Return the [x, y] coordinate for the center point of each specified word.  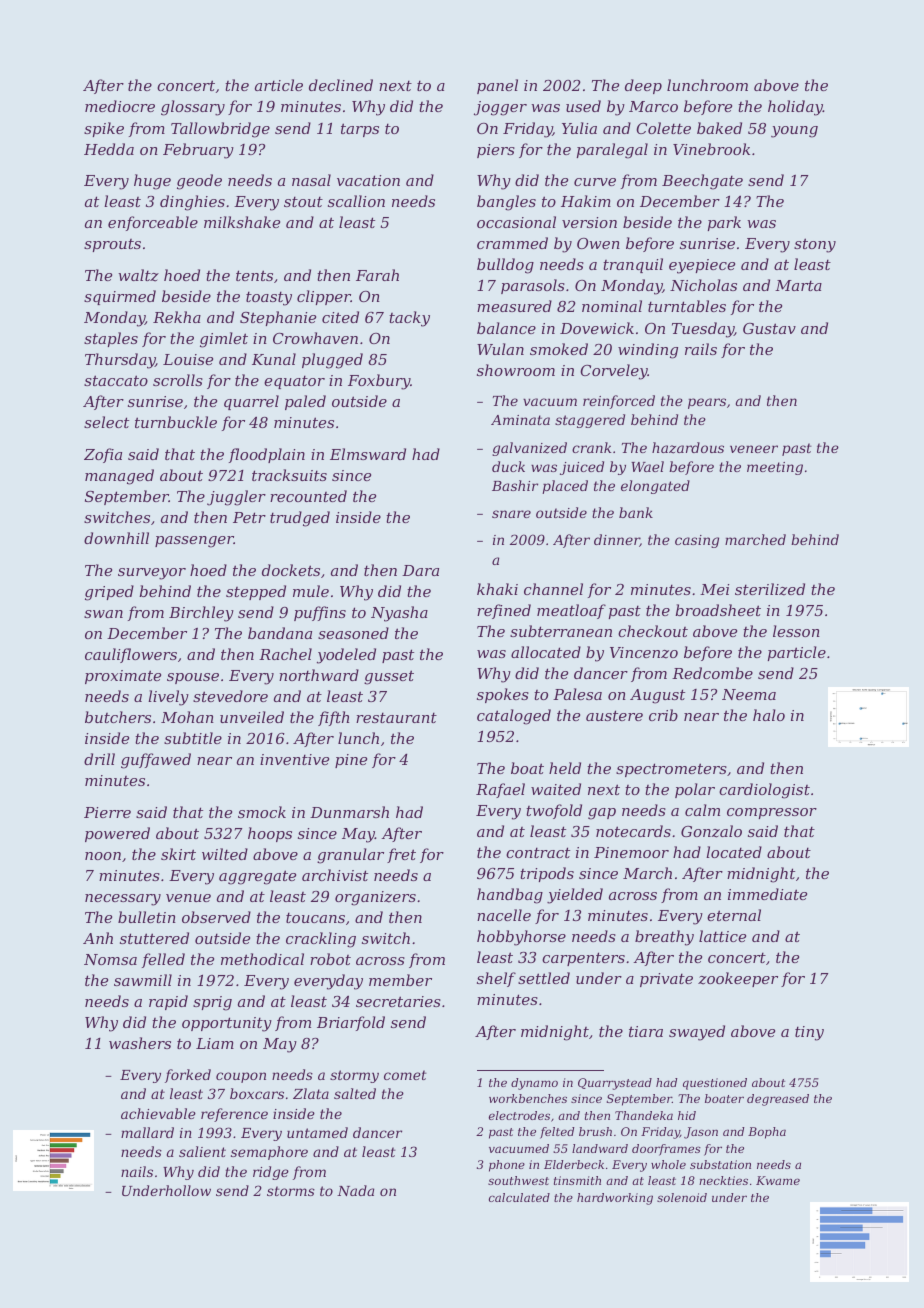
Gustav [769, 328]
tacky [409, 319]
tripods [547, 874]
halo [769, 715]
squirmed [120, 297]
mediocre [120, 106]
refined [504, 611]
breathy [664, 938]
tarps [360, 130]
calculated [519, 1197]
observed [216, 917]
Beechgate [702, 182]
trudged [300, 519]
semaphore [269, 1153]
